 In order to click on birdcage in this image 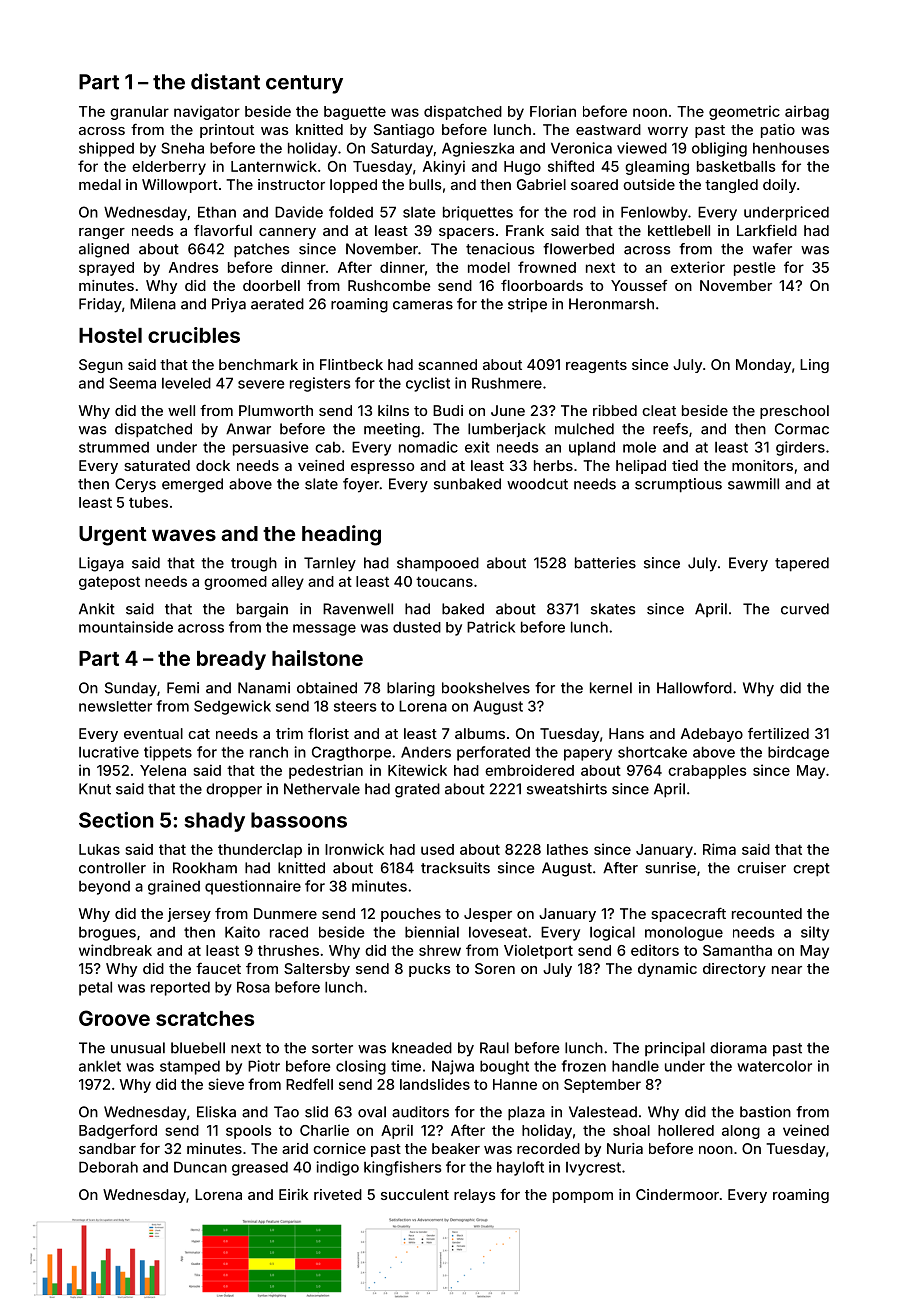, I will do `click(798, 753)`.
